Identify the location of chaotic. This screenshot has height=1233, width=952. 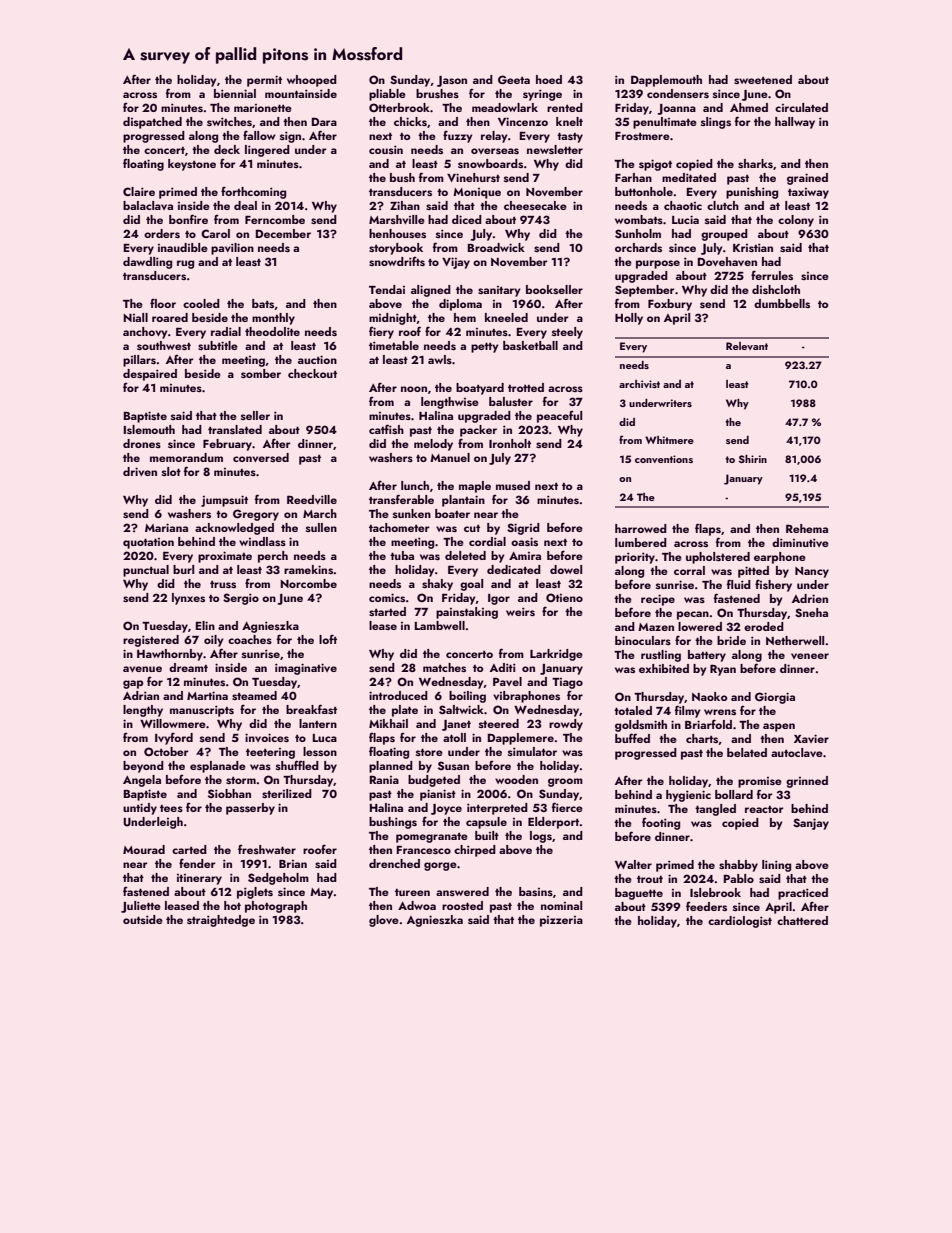
(683, 205).
